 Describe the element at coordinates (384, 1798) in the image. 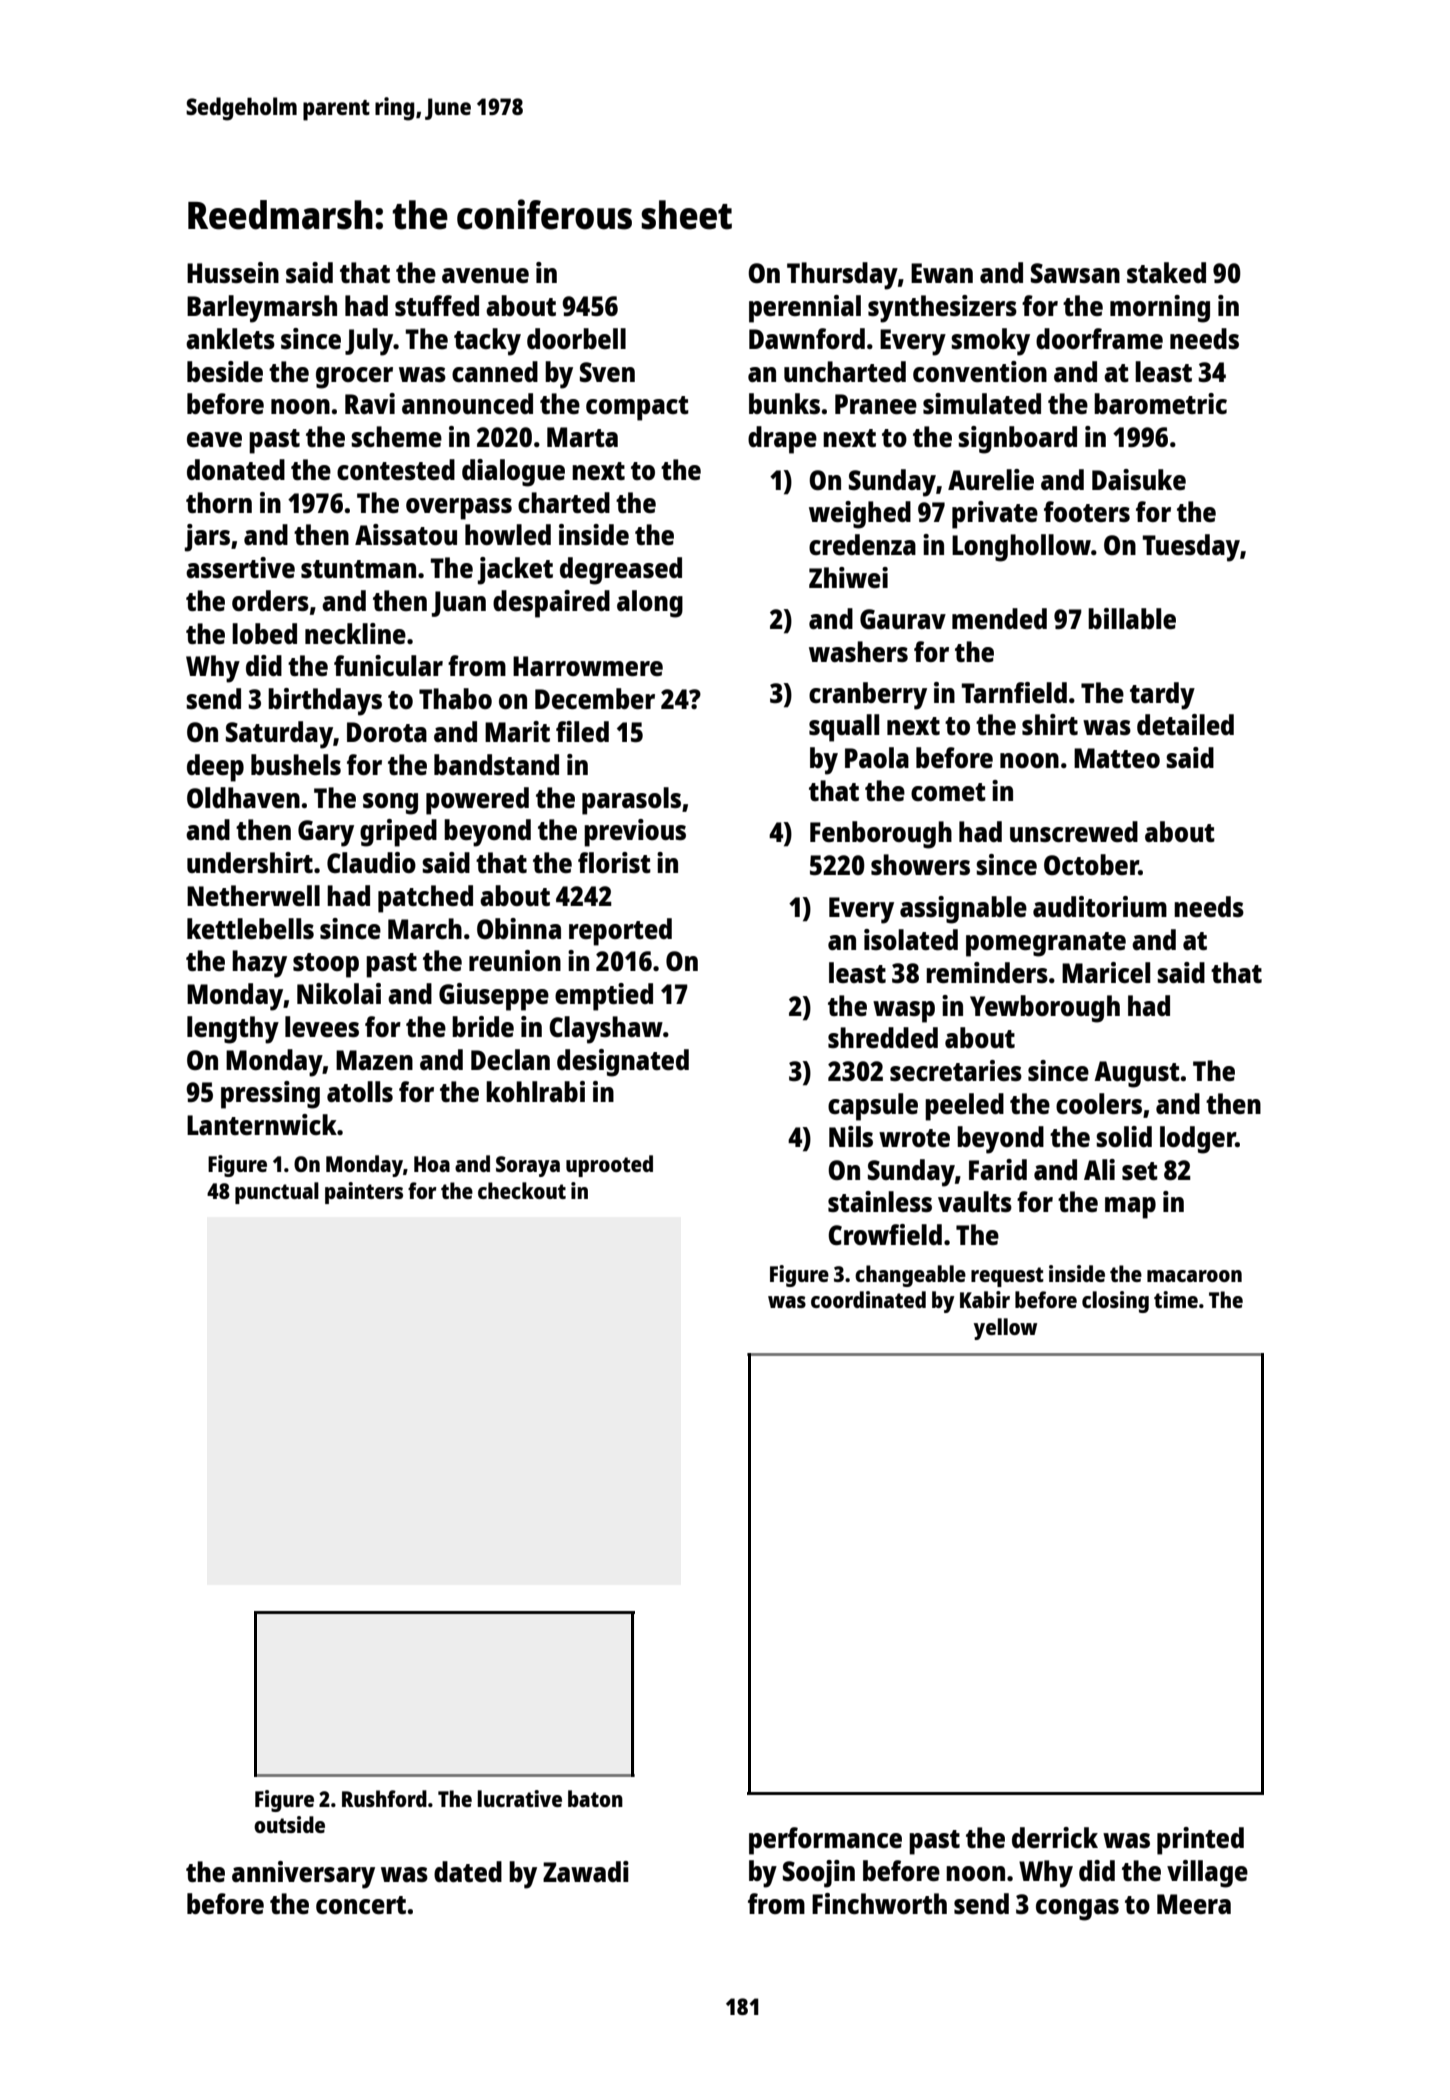

I see `Rushford` at that location.
